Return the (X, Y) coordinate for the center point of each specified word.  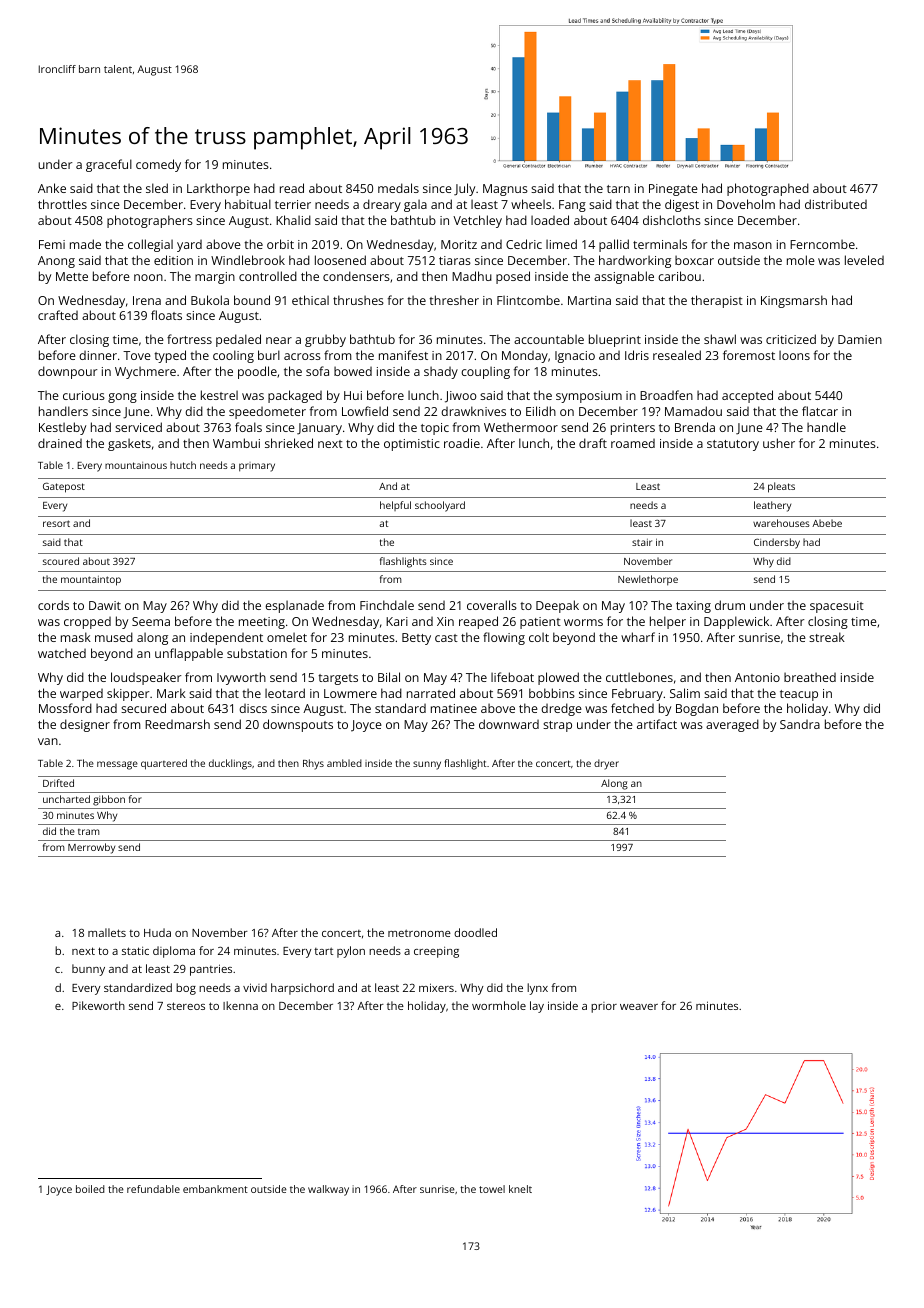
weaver (639, 1007)
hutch (183, 465)
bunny (88, 970)
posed (513, 277)
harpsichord (302, 989)
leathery (772, 506)
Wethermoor (521, 427)
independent (226, 638)
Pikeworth (98, 1005)
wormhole (499, 1005)
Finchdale (387, 605)
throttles (62, 204)
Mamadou (693, 411)
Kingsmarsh (794, 301)
